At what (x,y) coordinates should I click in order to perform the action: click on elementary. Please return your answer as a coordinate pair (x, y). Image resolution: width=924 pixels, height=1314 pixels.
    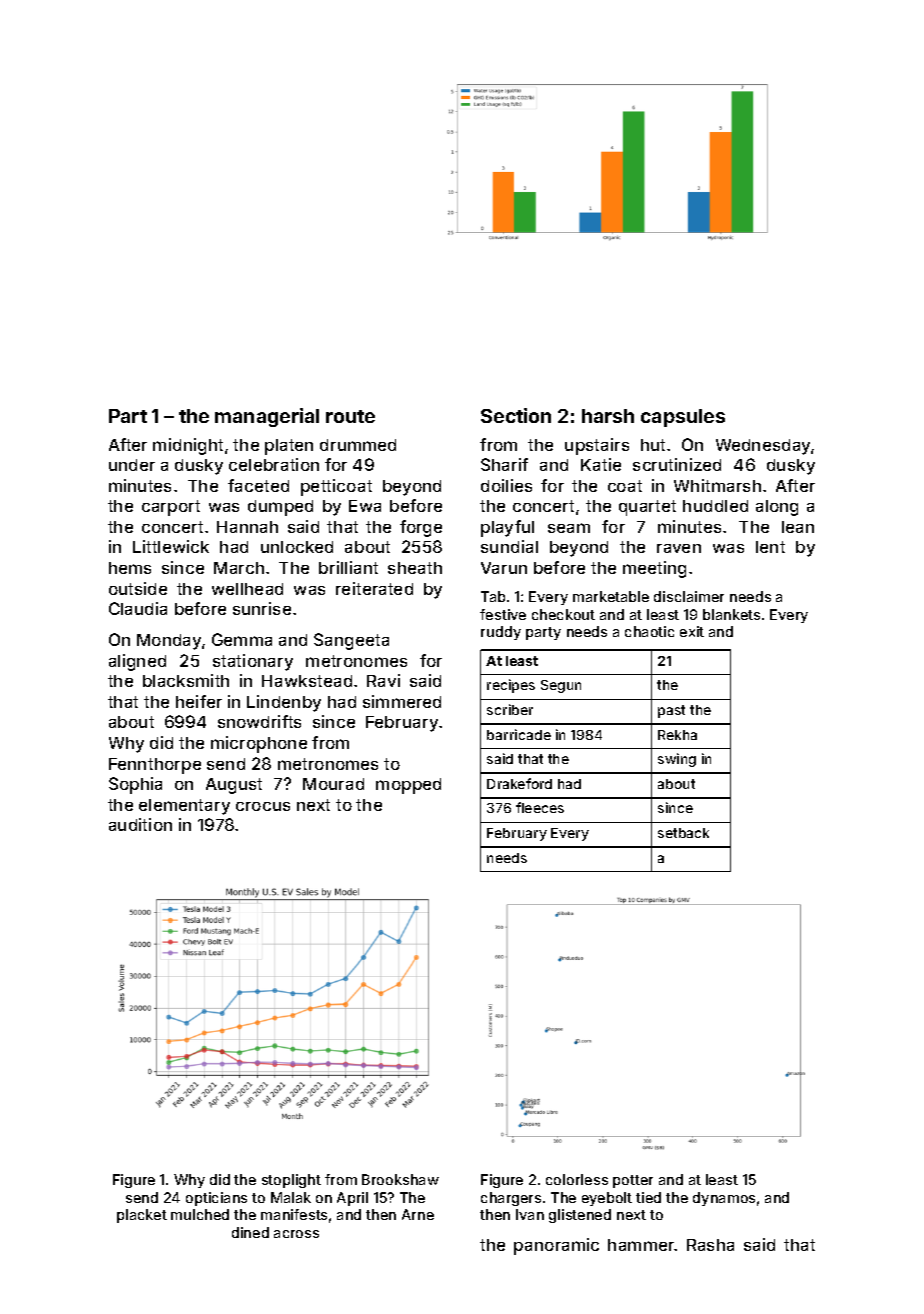
    Looking at the image, I should click on (184, 807).
